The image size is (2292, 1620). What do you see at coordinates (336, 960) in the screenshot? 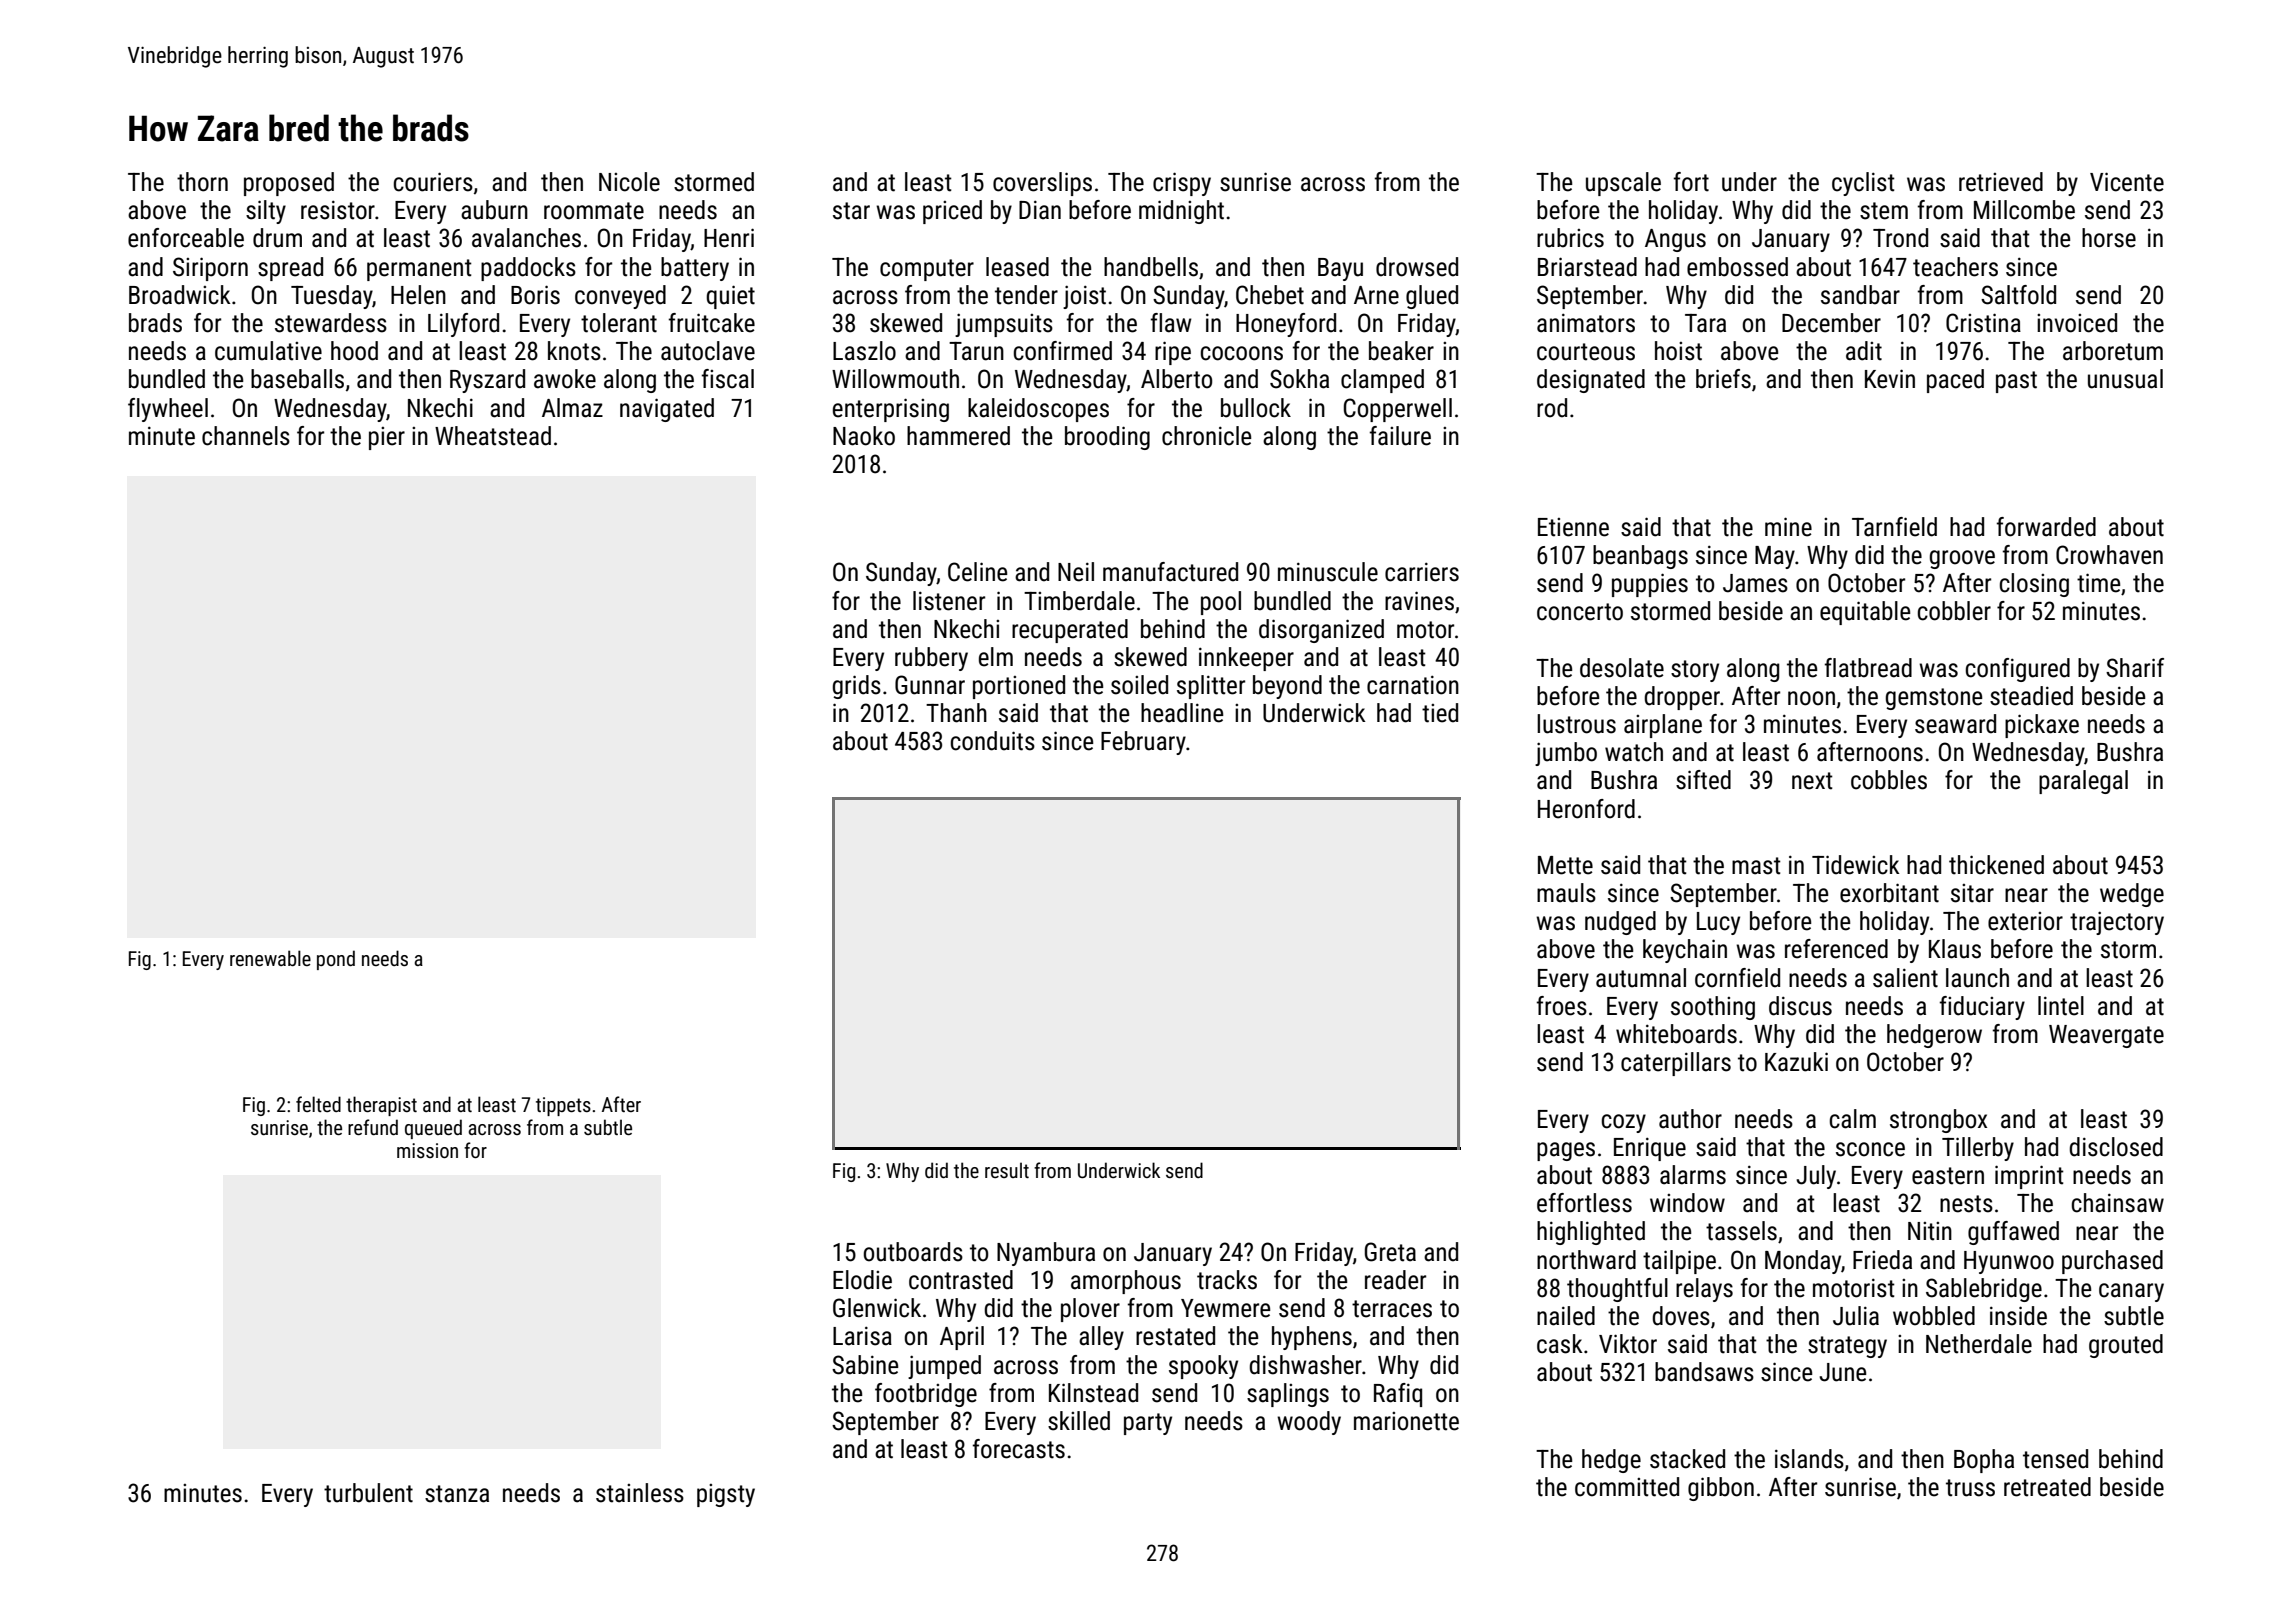
I see `pond` at bounding box center [336, 960].
